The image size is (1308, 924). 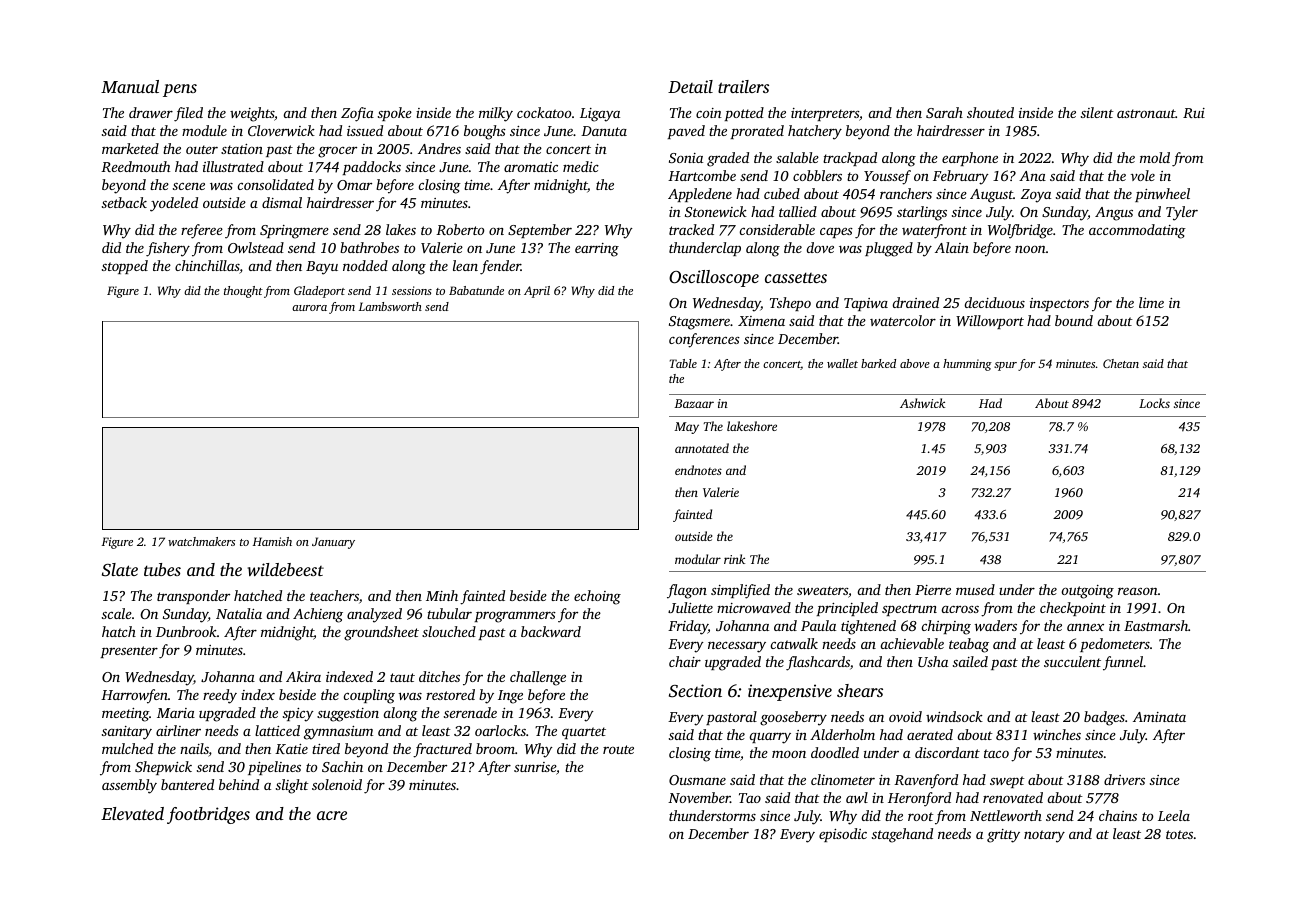 What do you see at coordinates (162, 569) in the screenshot?
I see `tubes` at bounding box center [162, 569].
